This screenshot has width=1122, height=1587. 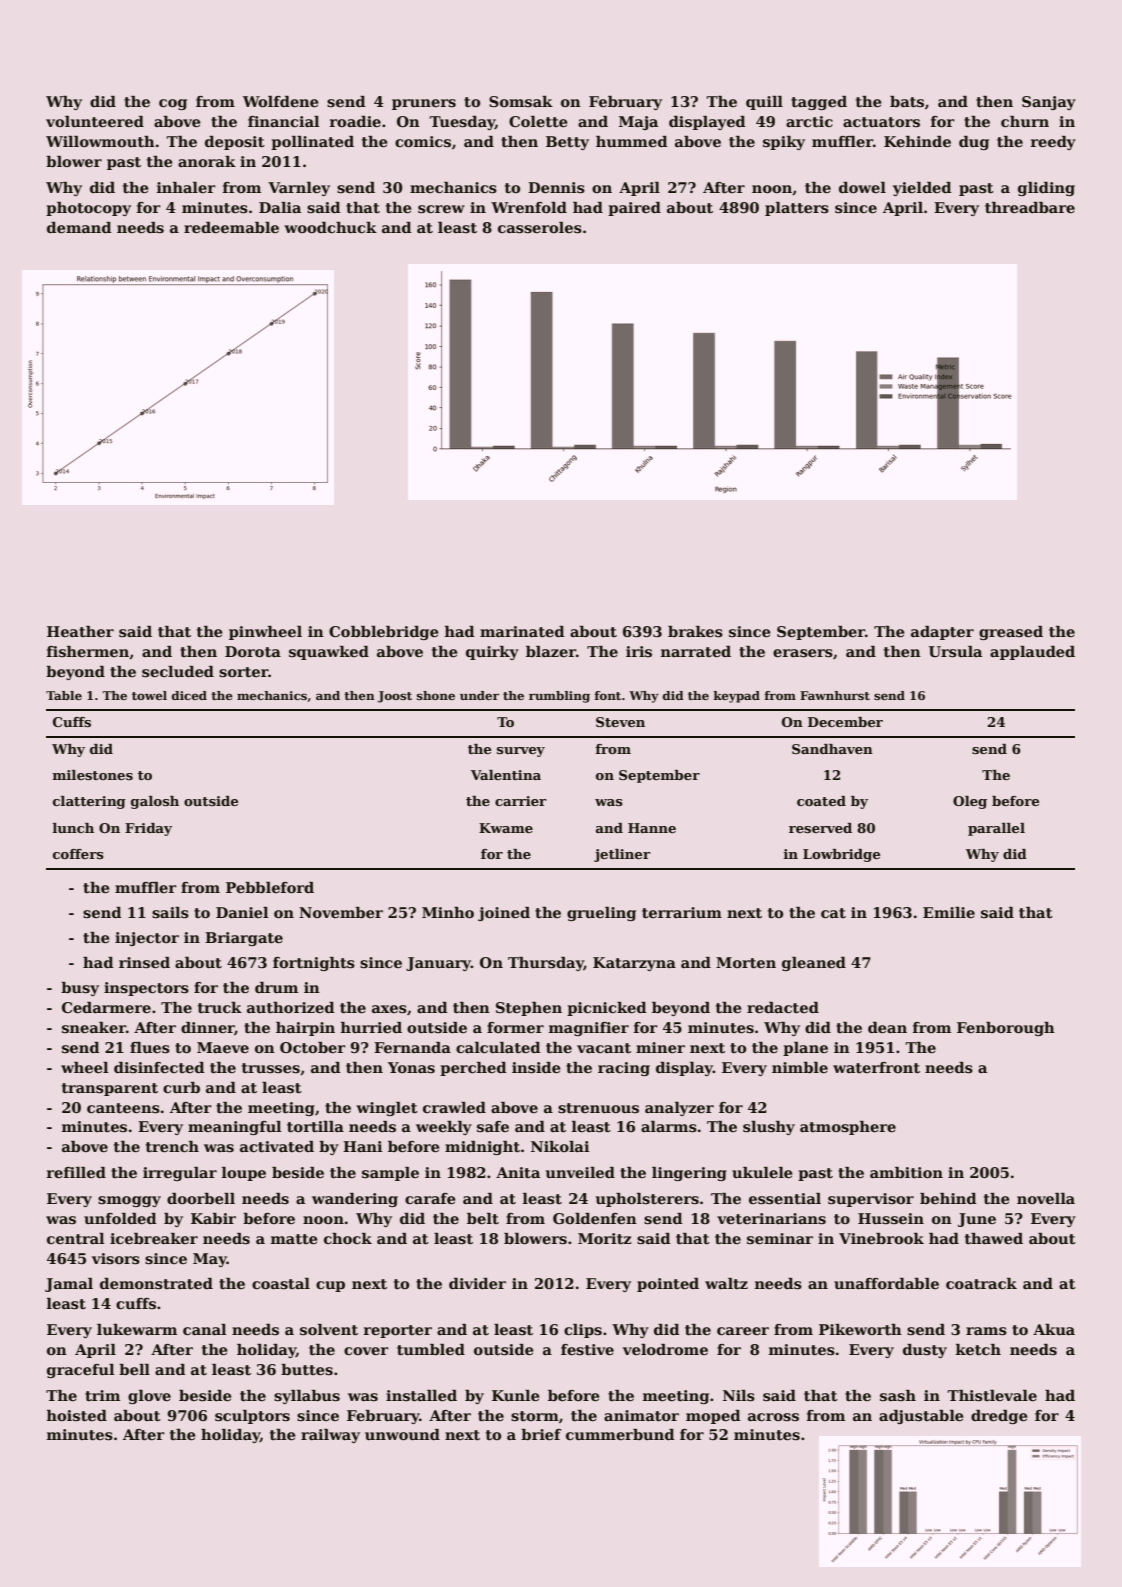 I want to click on marinated, so click(x=522, y=631).
